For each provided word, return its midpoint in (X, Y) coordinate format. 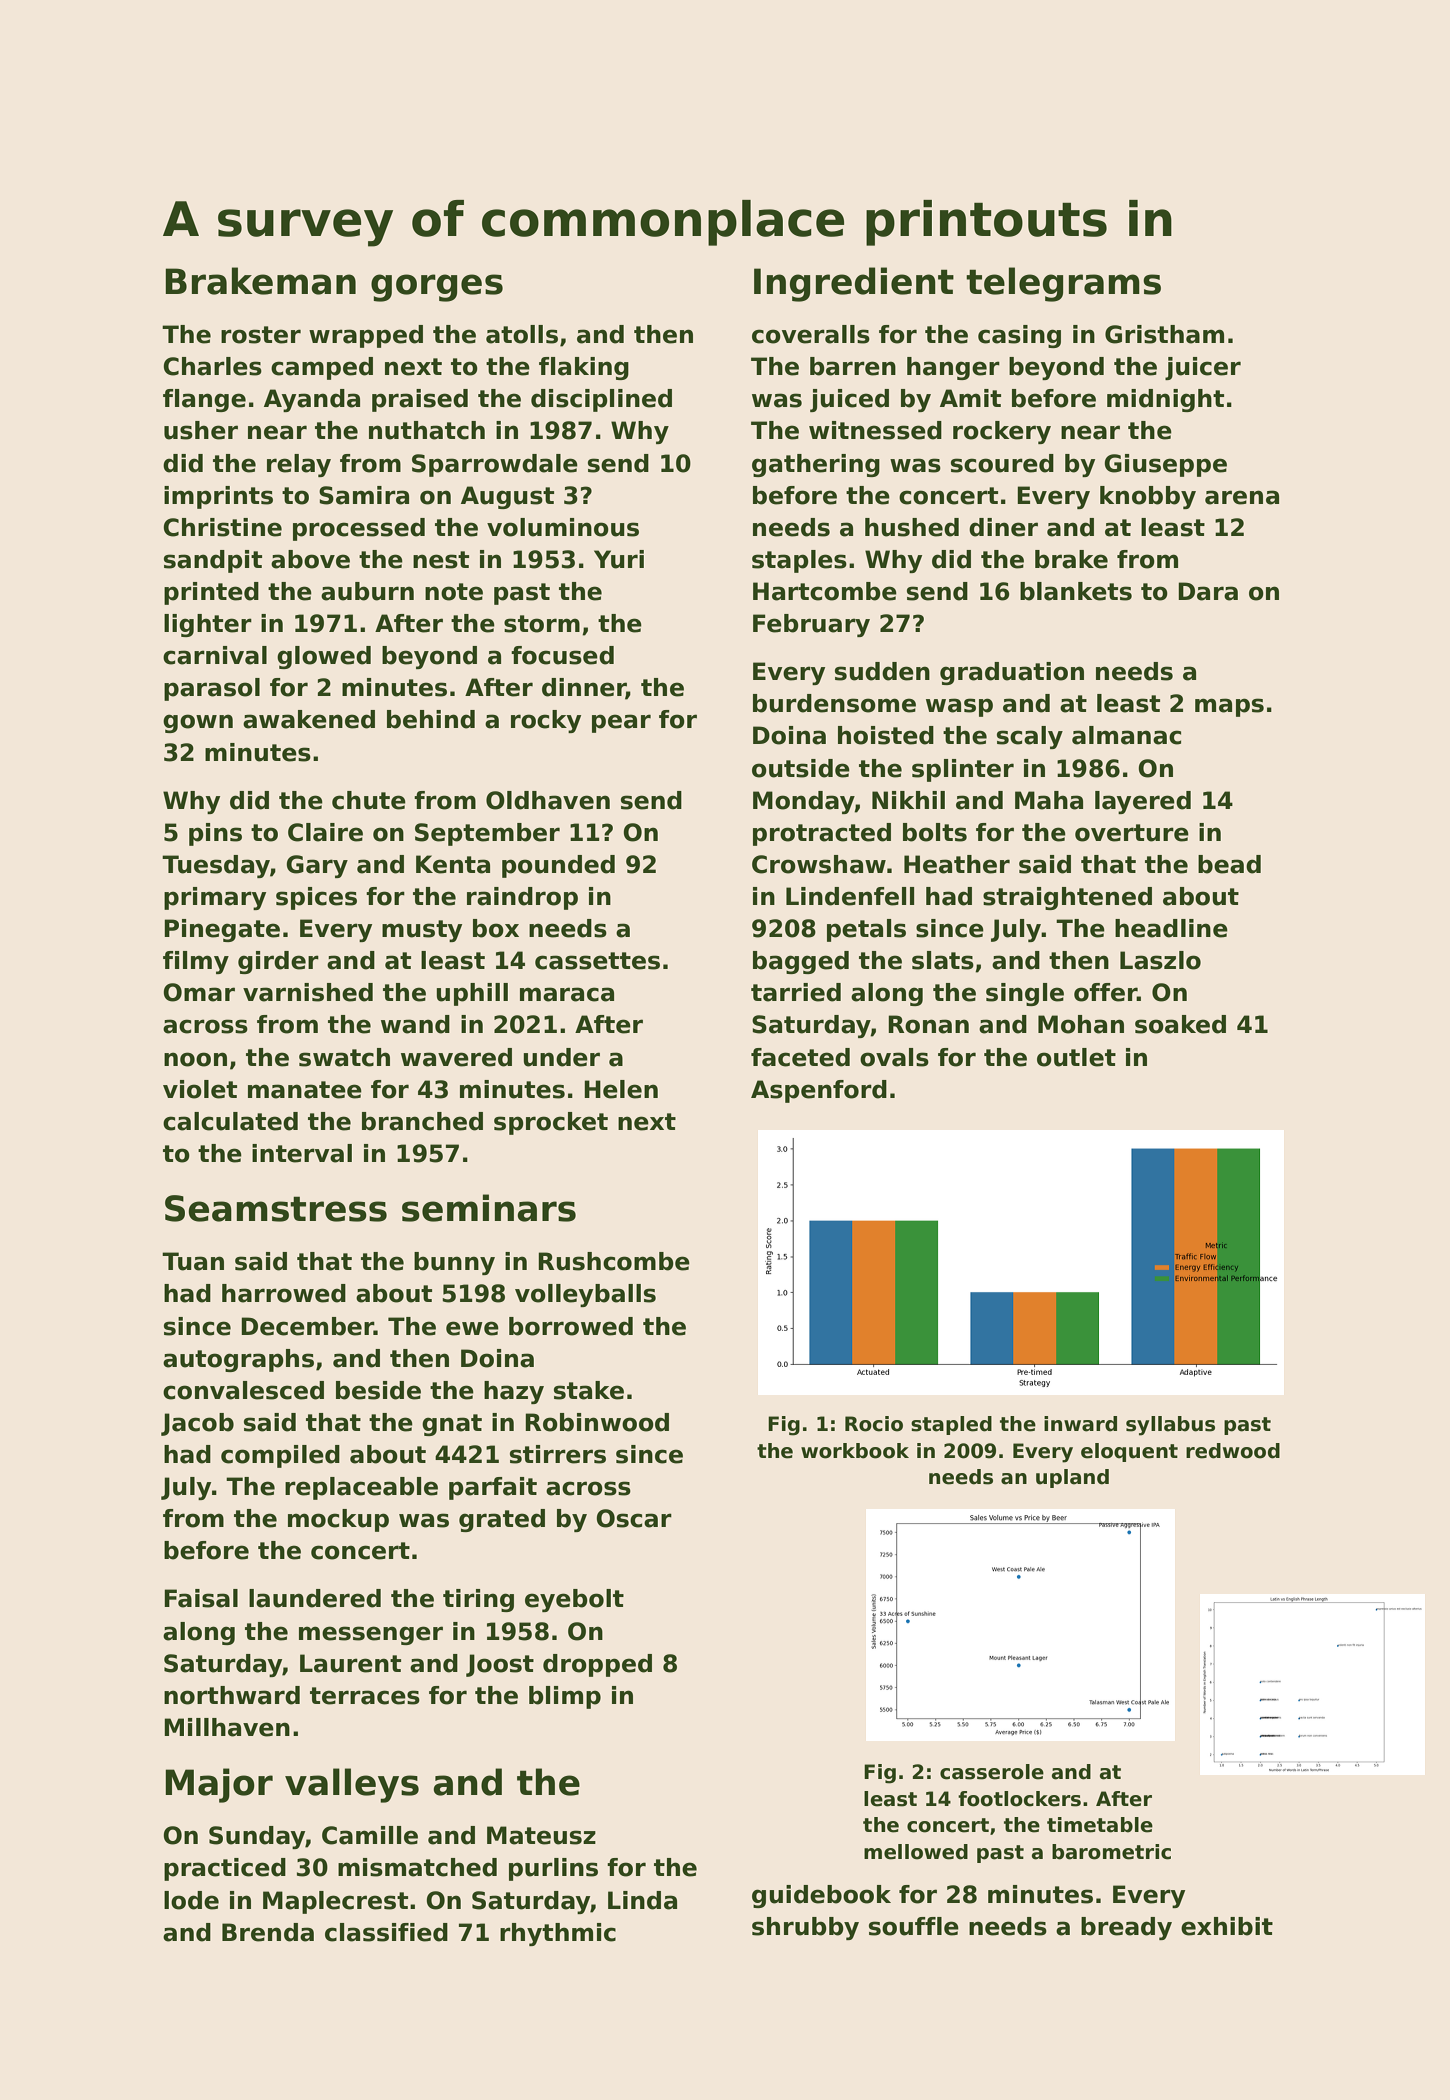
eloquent (1129, 1452)
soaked (1180, 1024)
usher (201, 430)
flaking (584, 368)
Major (219, 1785)
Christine (222, 527)
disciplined (601, 400)
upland (1072, 1478)
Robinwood (597, 1422)
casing (1019, 336)
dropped (597, 1665)
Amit (970, 398)
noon (195, 1059)
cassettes (597, 961)
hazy (514, 1392)
